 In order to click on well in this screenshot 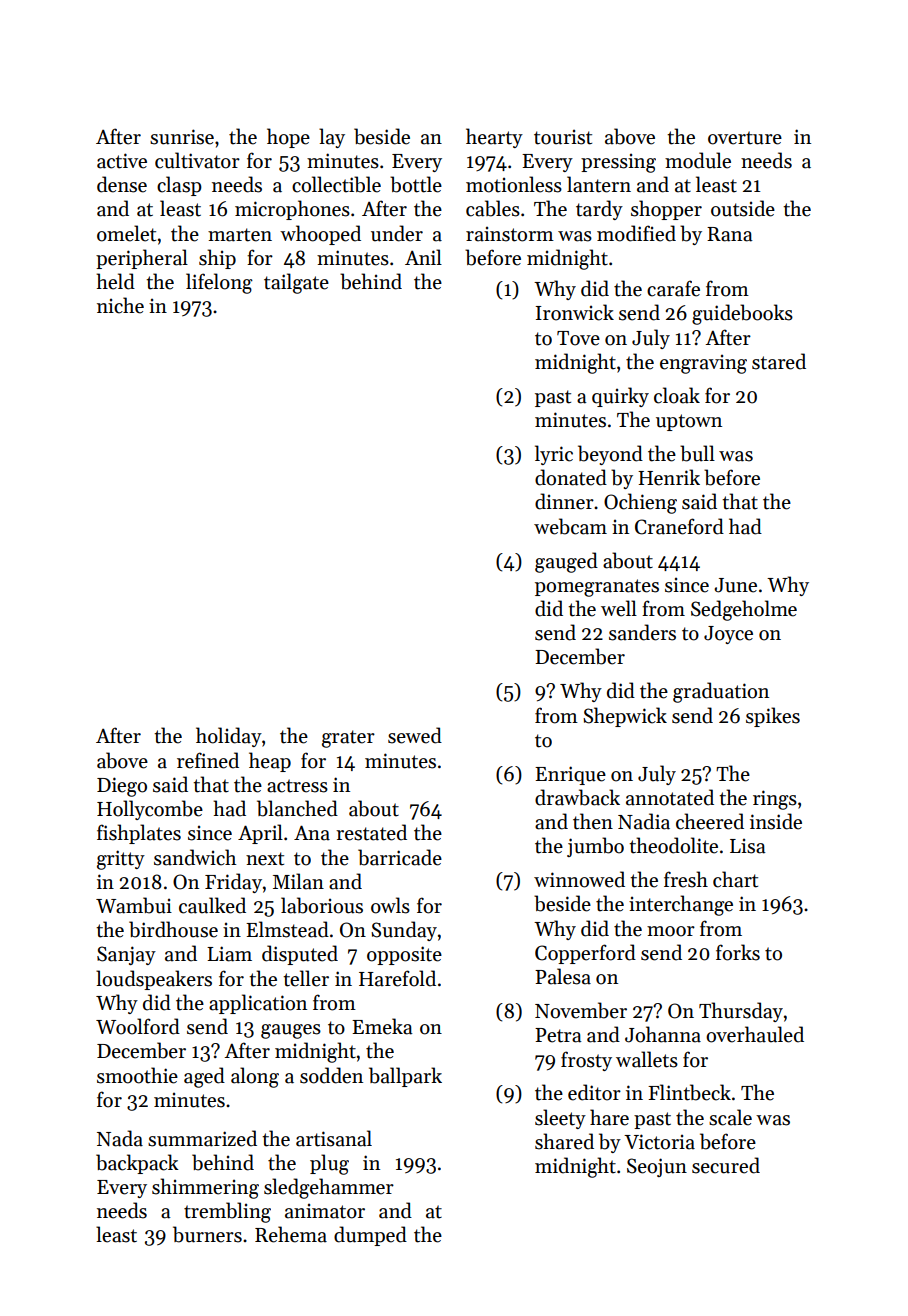, I will do `click(619, 608)`.
